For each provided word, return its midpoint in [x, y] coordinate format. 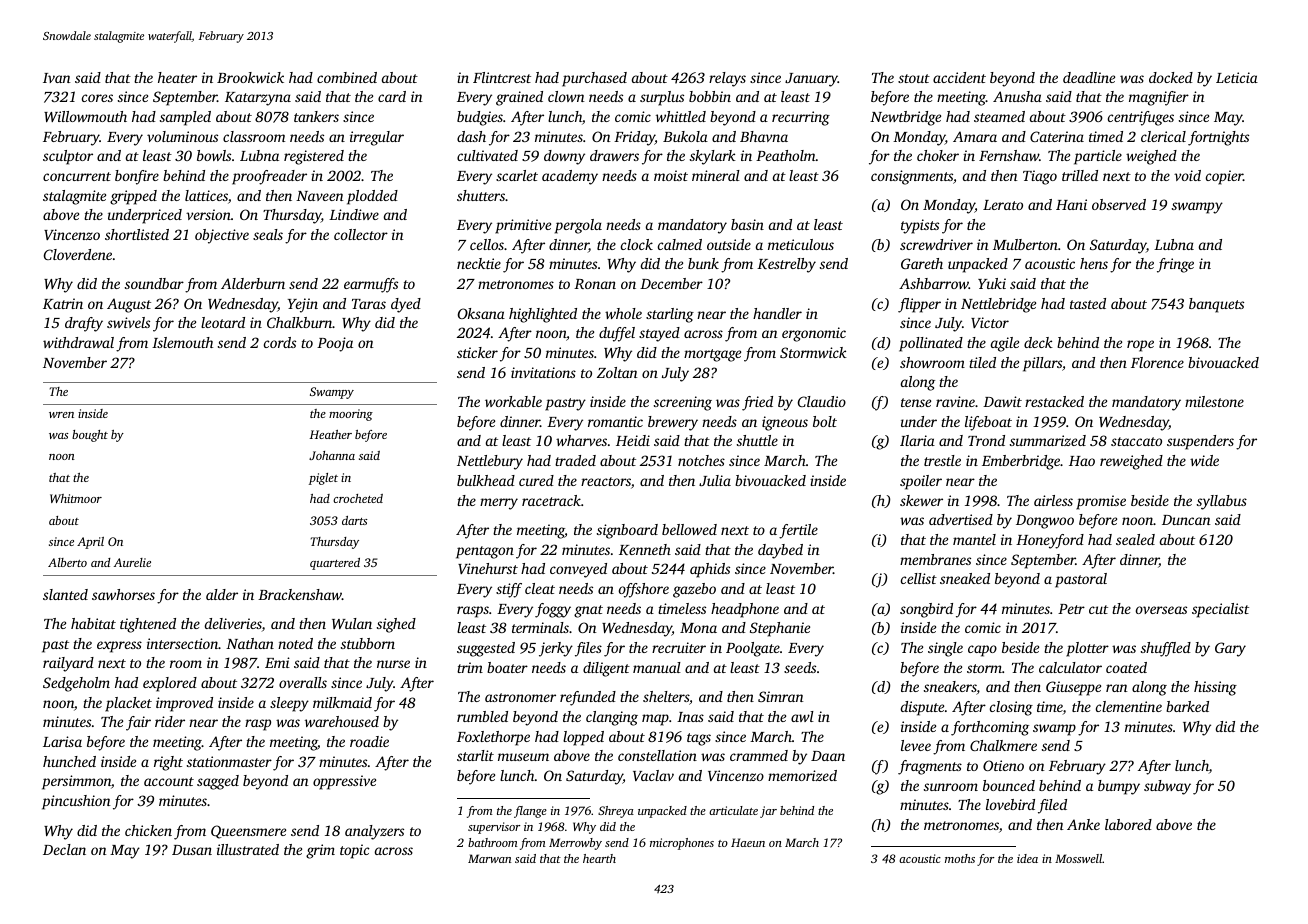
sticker [477, 352]
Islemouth [182, 342]
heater [177, 77]
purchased [594, 79]
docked [1171, 77]
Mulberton [1025, 244]
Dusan [192, 850]
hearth [599, 858]
